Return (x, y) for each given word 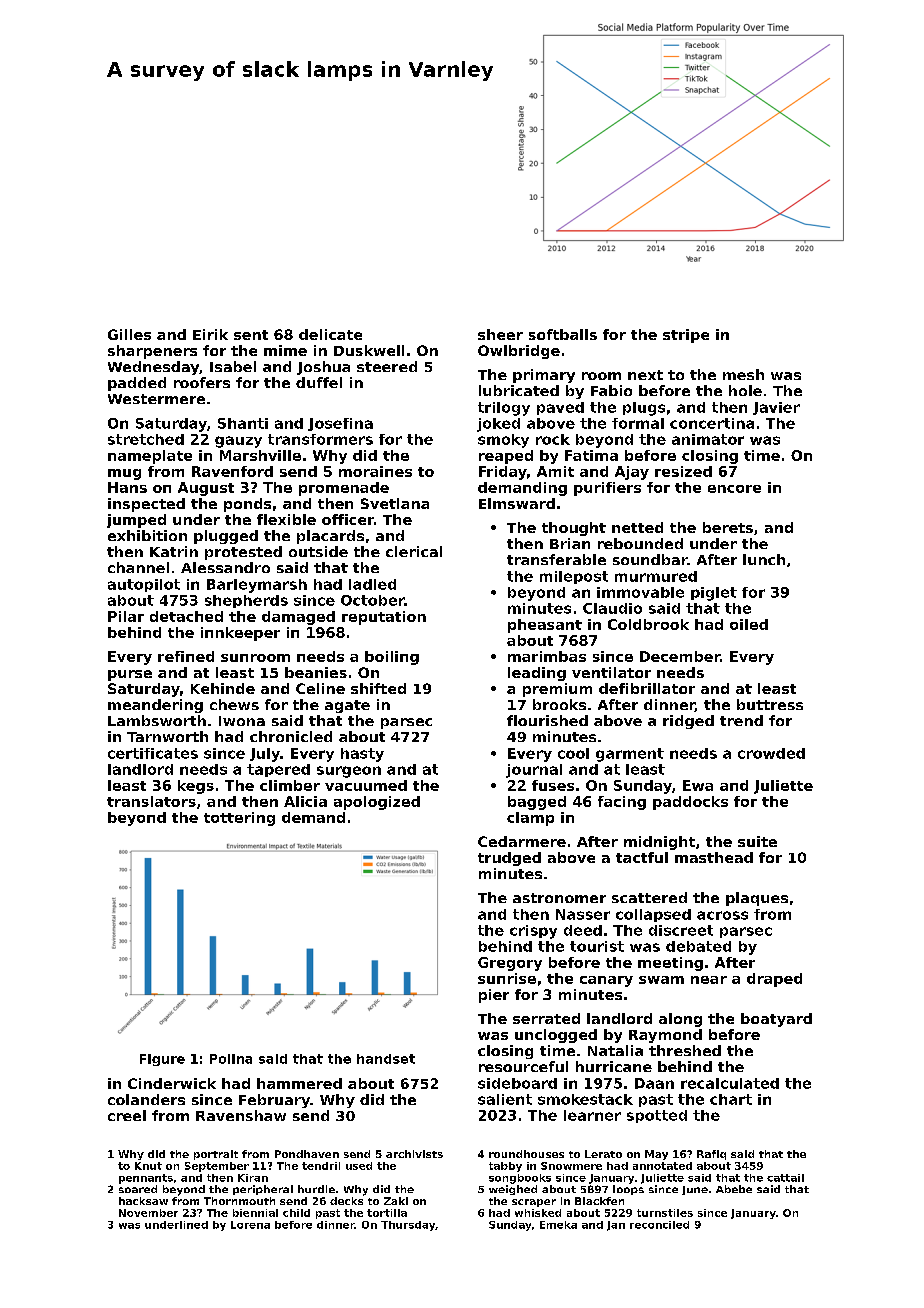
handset (386, 1059)
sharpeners (152, 352)
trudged (509, 859)
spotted (657, 1116)
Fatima (591, 455)
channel (138, 567)
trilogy (504, 409)
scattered (649, 897)
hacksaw (143, 1201)
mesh (743, 374)
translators (151, 801)
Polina (231, 1059)
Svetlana (395, 503)
